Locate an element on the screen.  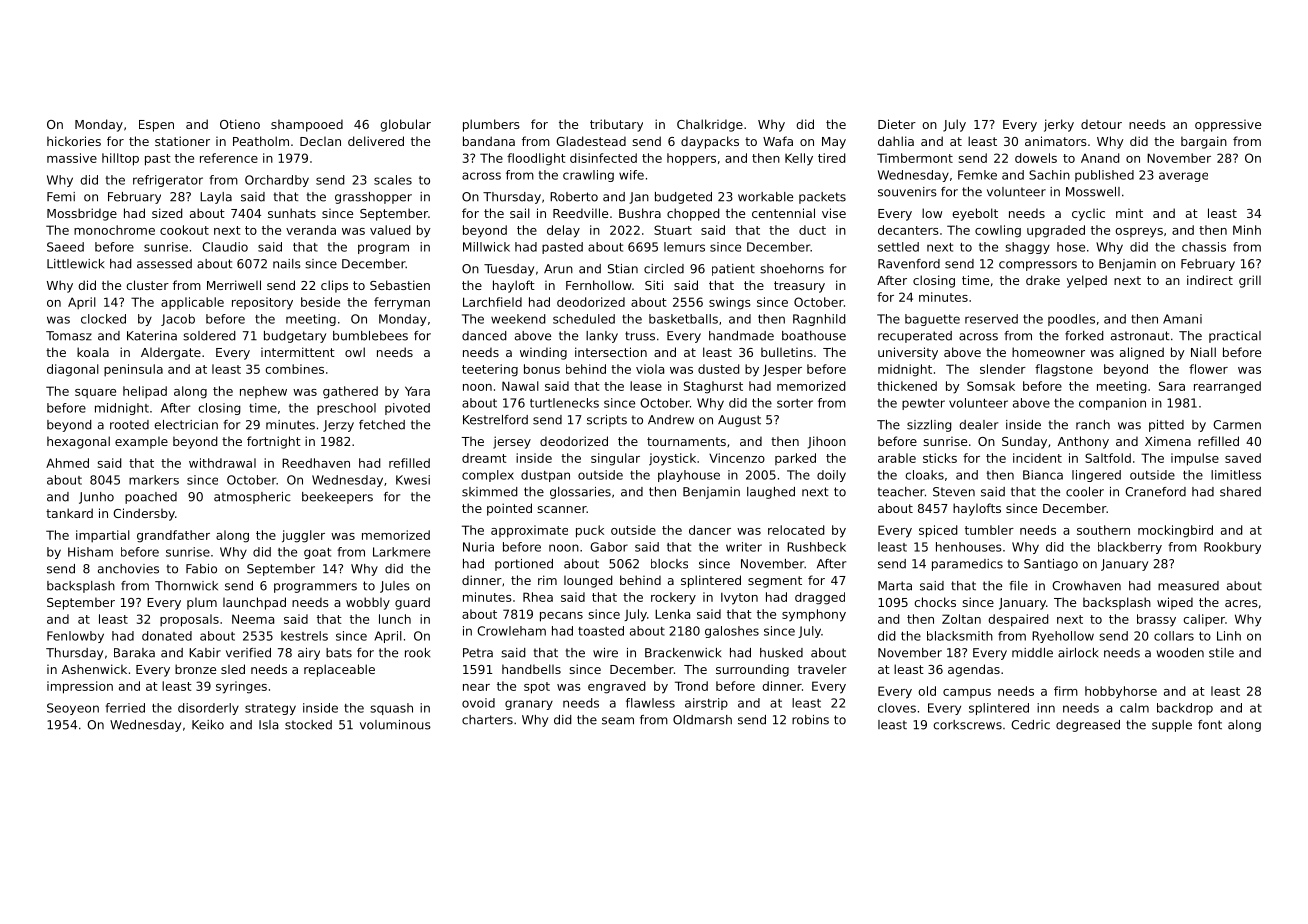
Jerzy is located at coordinates (338, 426).
